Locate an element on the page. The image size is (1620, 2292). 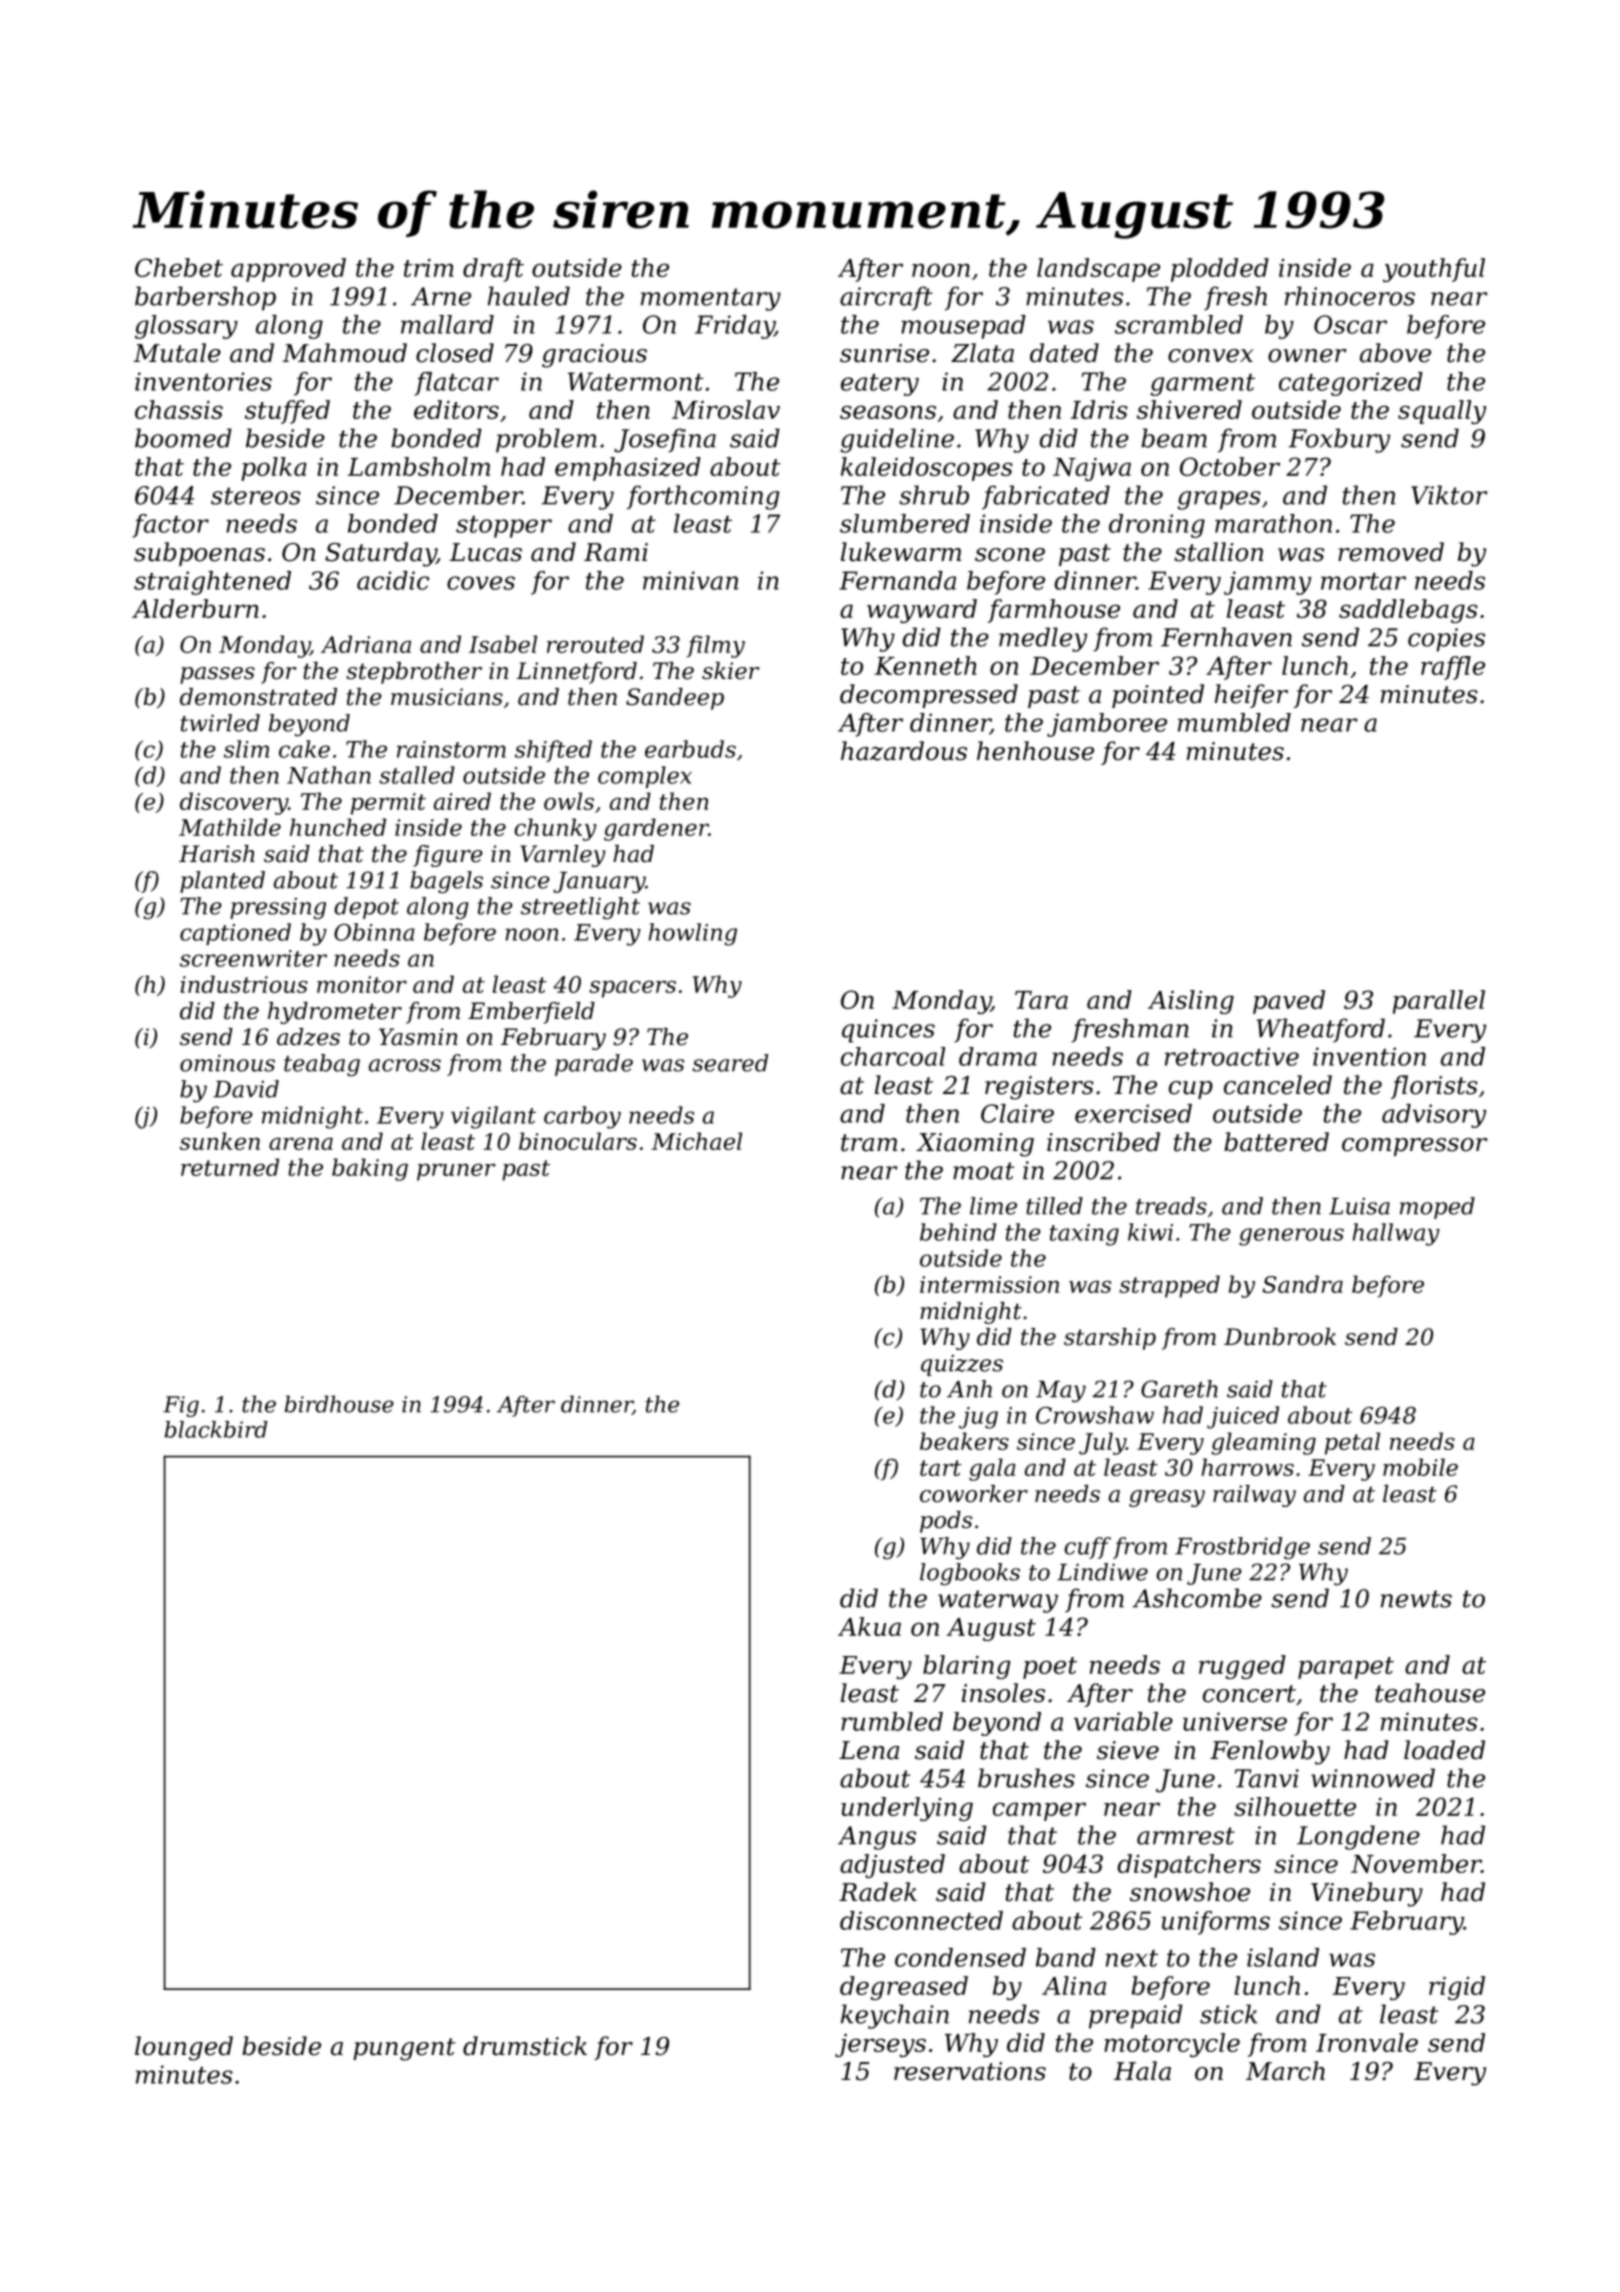
canceled is located at coordinates (1278, 1085).
